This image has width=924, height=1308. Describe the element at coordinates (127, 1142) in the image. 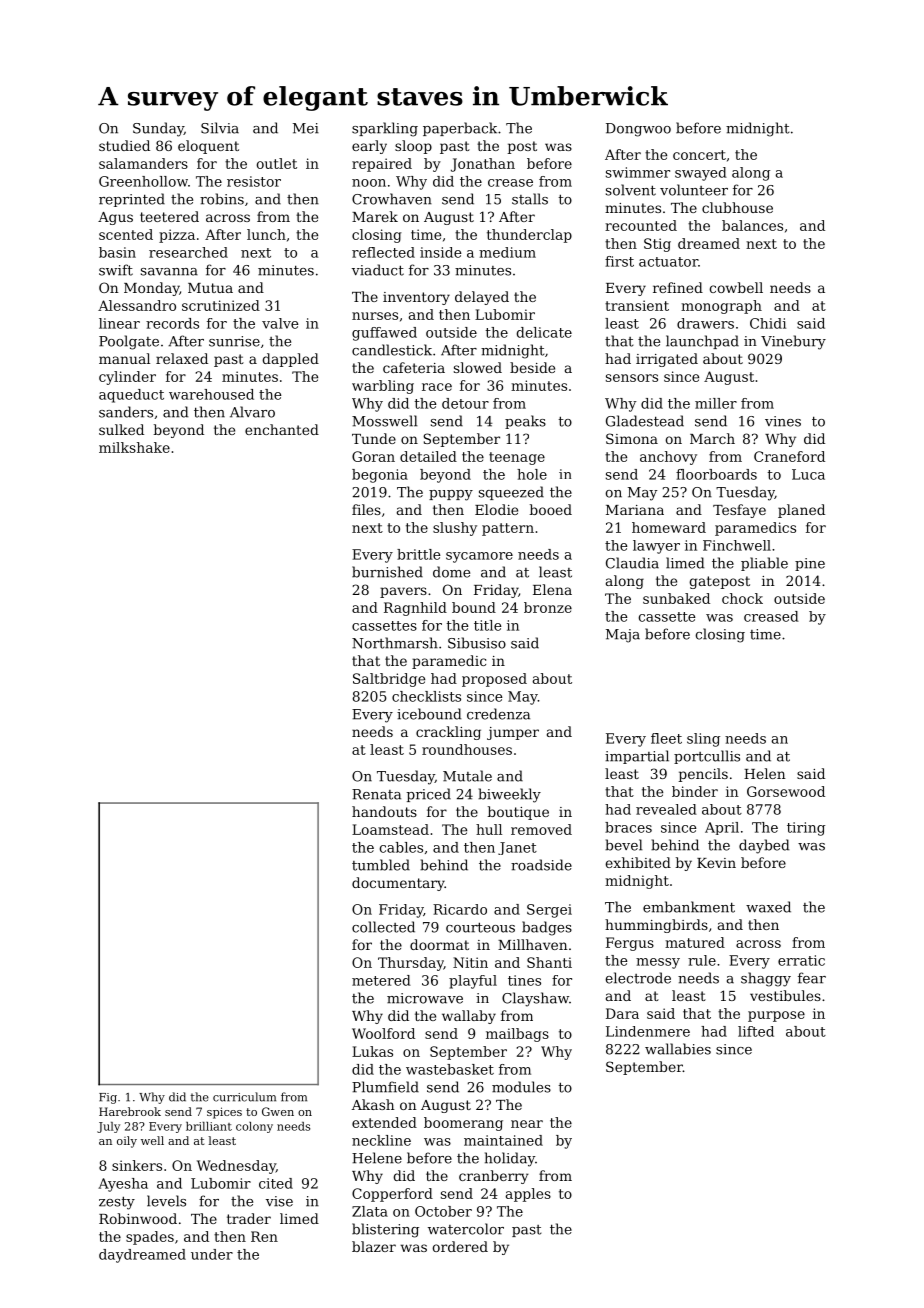

I see `oily` at that location.
